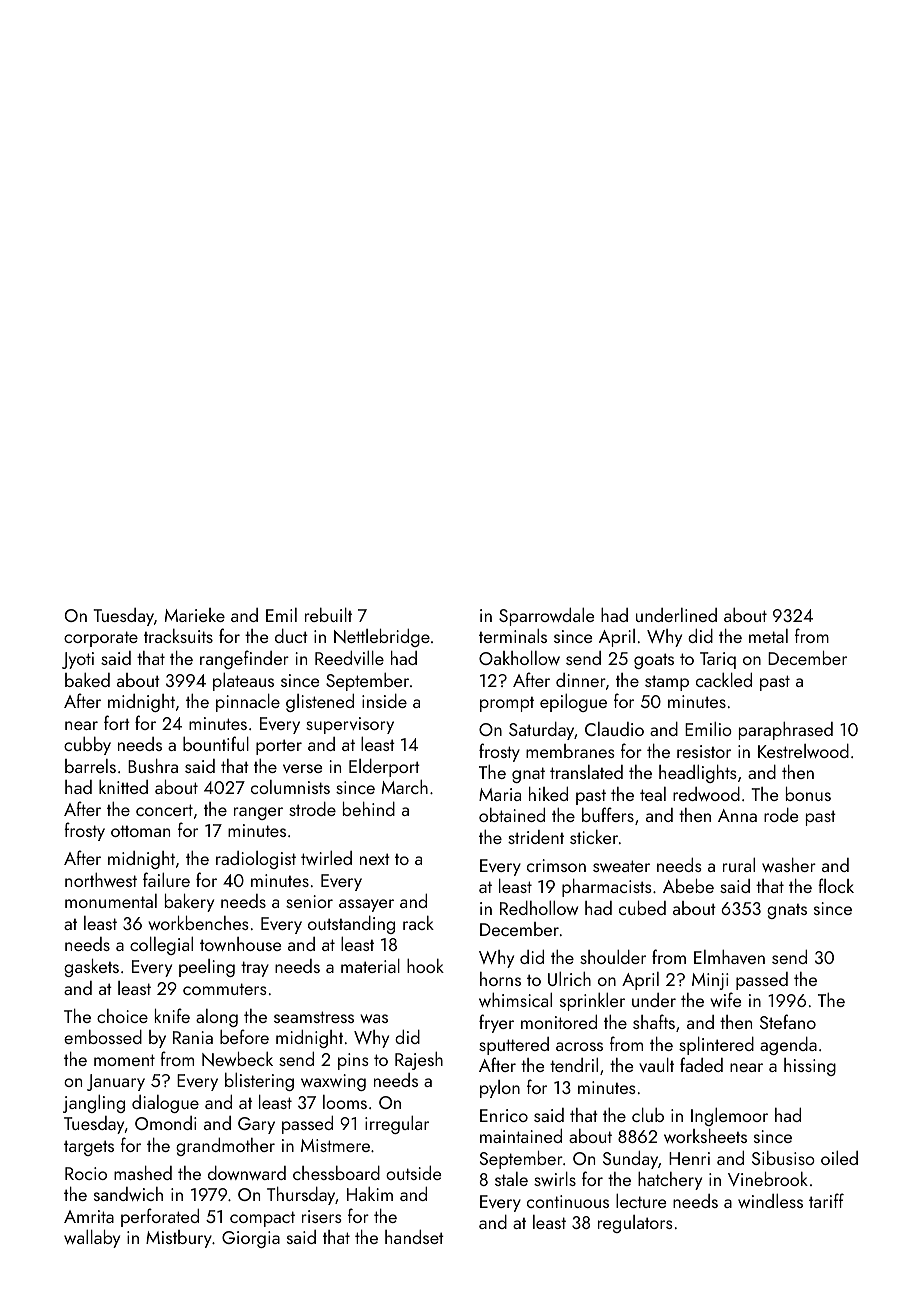 Image resolution: width=924 pixels, height=1308 pixels. Describe the element at coordinates (770, 1200) in the screenshot. I see `windless` at that location.
